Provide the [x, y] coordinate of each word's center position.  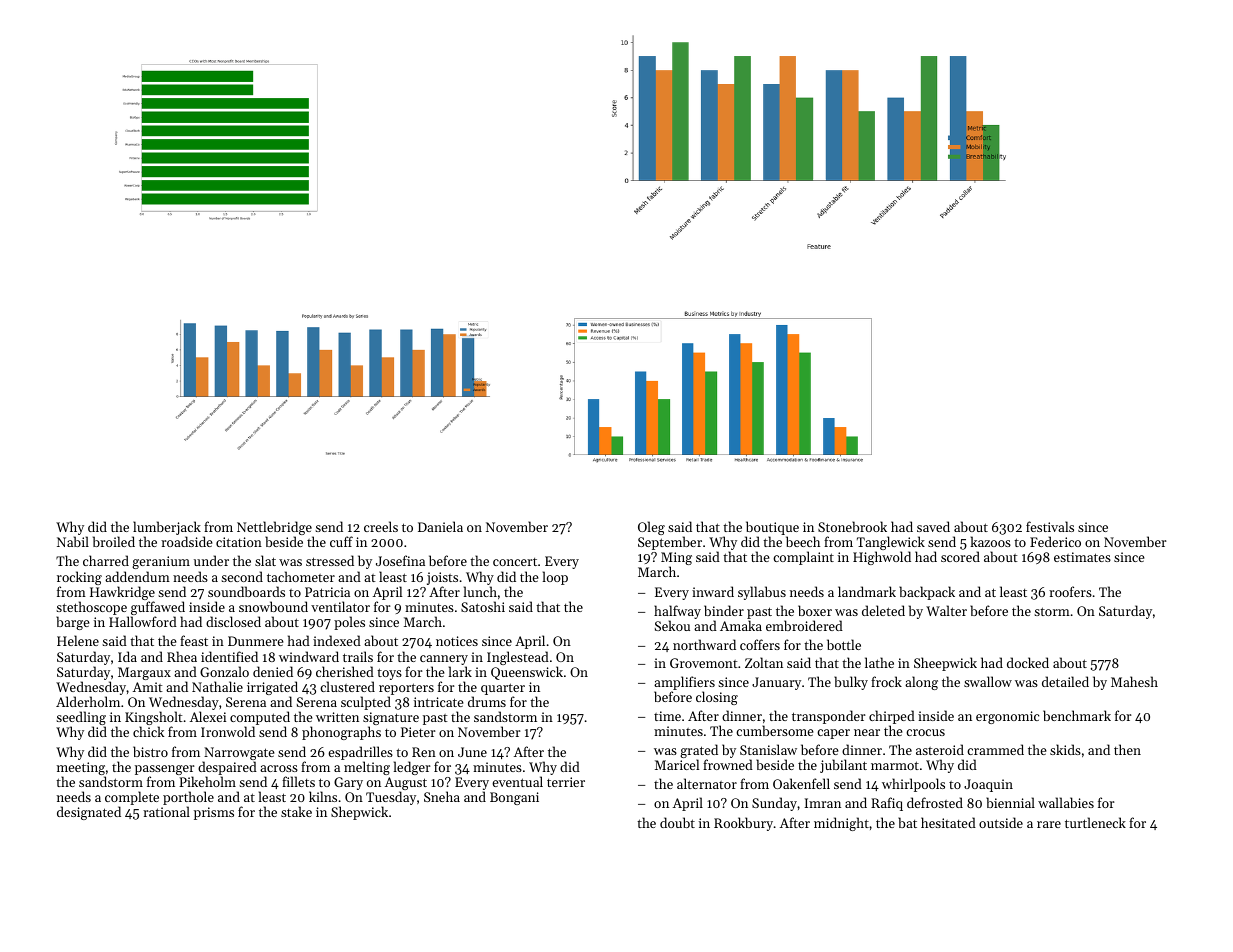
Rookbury [743, 824]
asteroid [940, 749]
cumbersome [775, 730]
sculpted [366, 703]
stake [296, 811]
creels [381, 526]
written [337, 717]
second [242, 576]
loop [555, 578]
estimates [1082, 557]
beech [803, 541]
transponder [828, 717]
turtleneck [1095, 822]
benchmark [1077, 715]
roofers [1070, 591]
